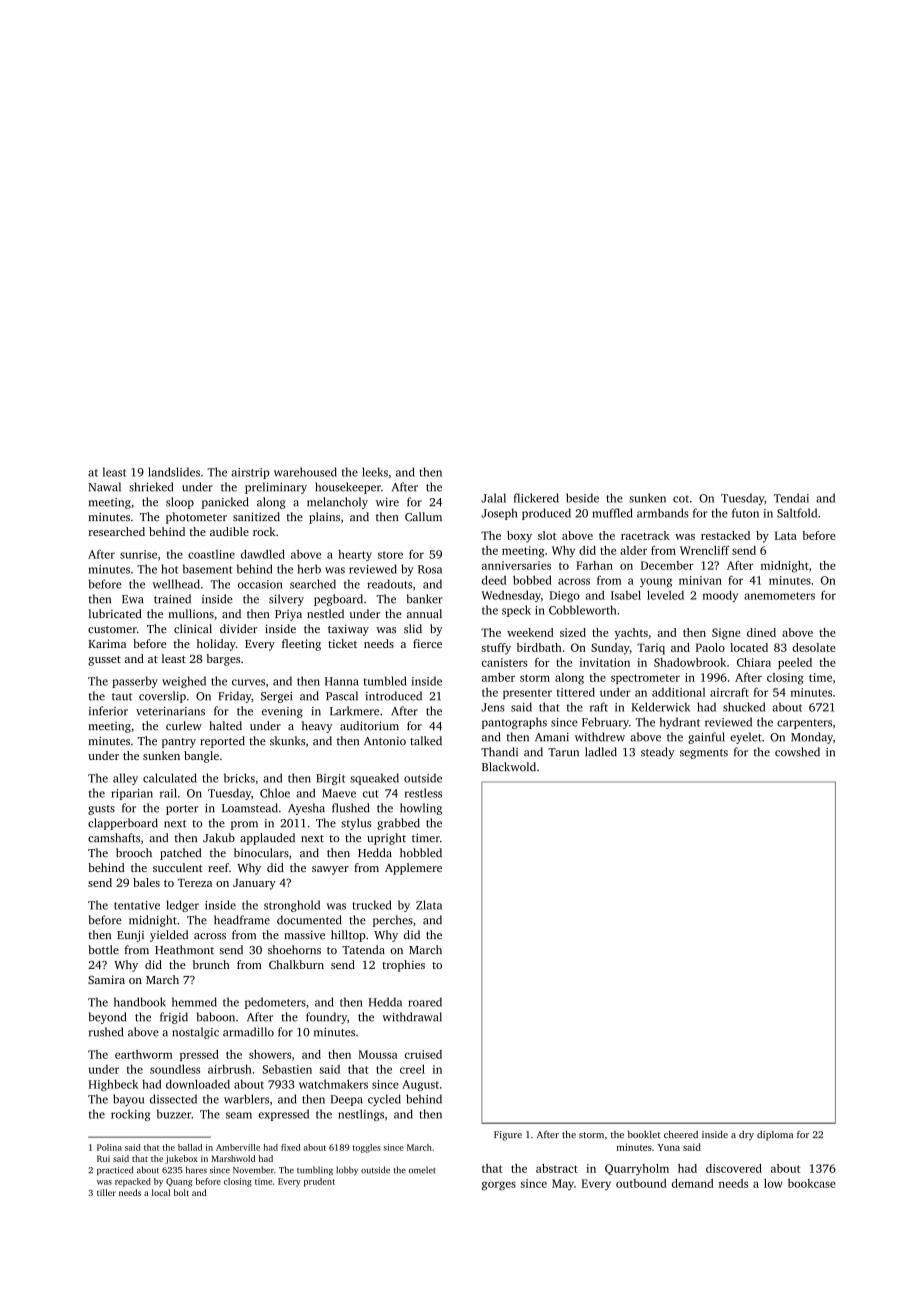  I want to click on Loamstead, so click(250, 808).
